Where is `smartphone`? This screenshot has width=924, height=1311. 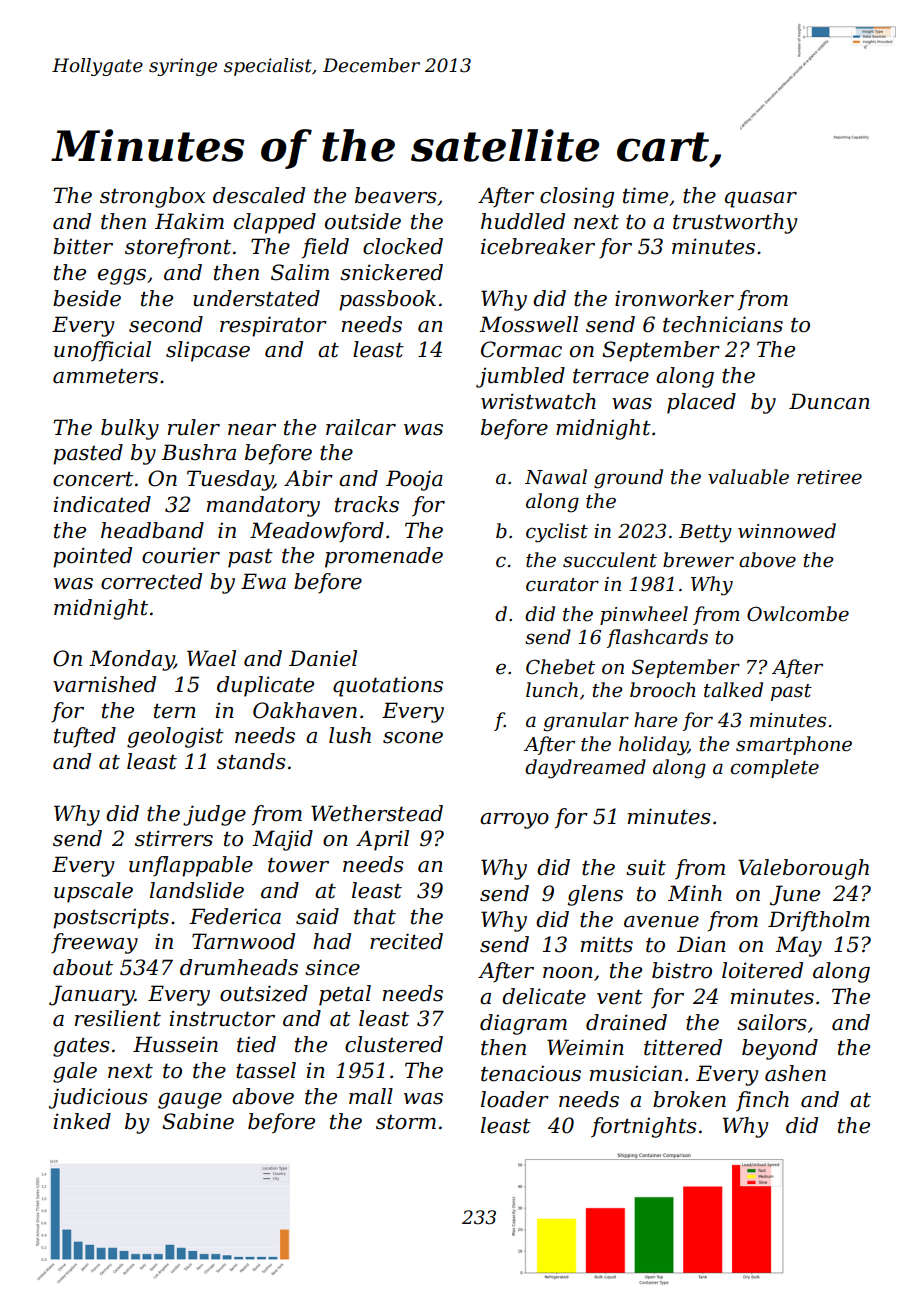
smartphone is located at coordinates (794, 745).
